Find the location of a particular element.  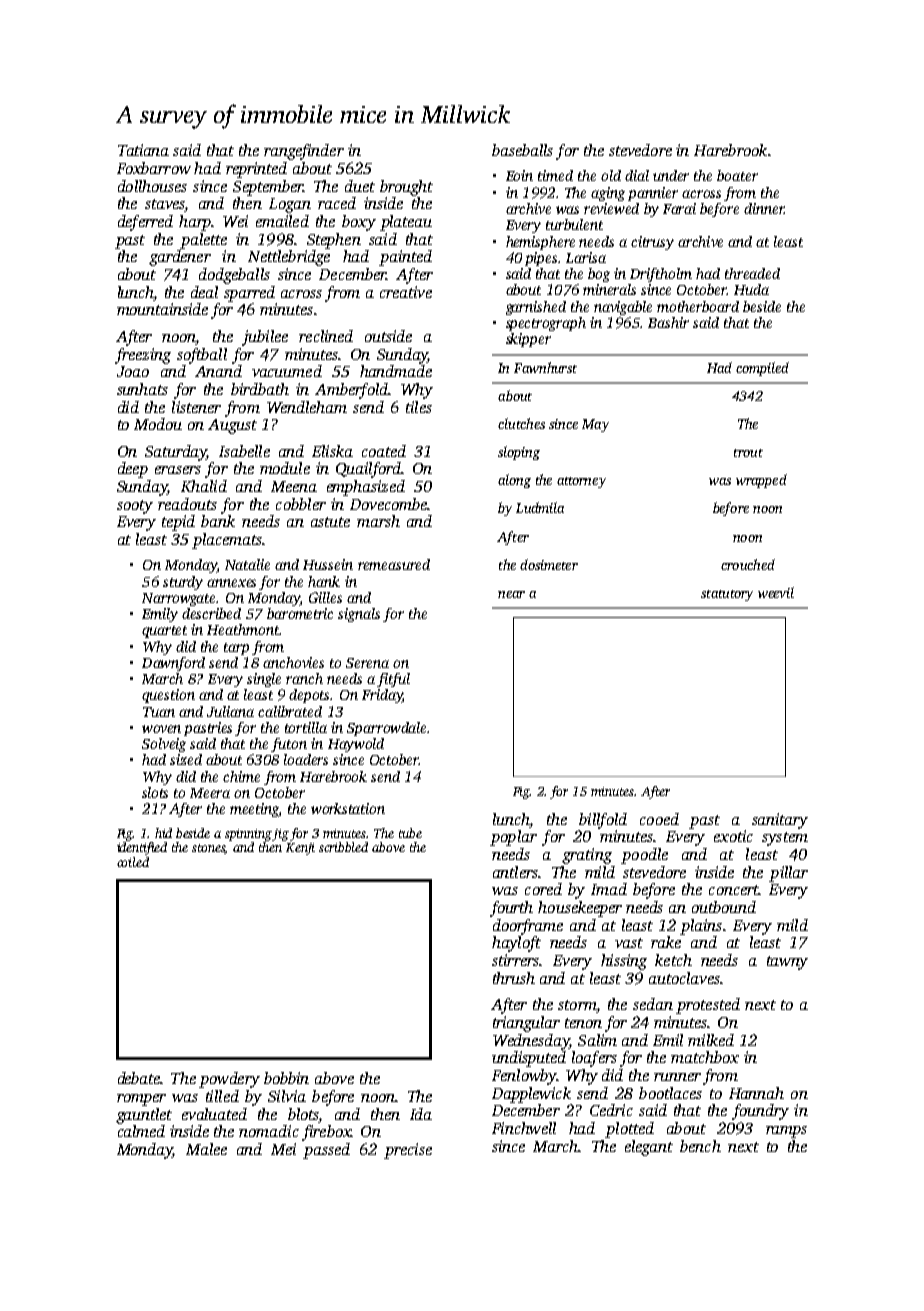

antlers is located at coordinates (515, 872).
